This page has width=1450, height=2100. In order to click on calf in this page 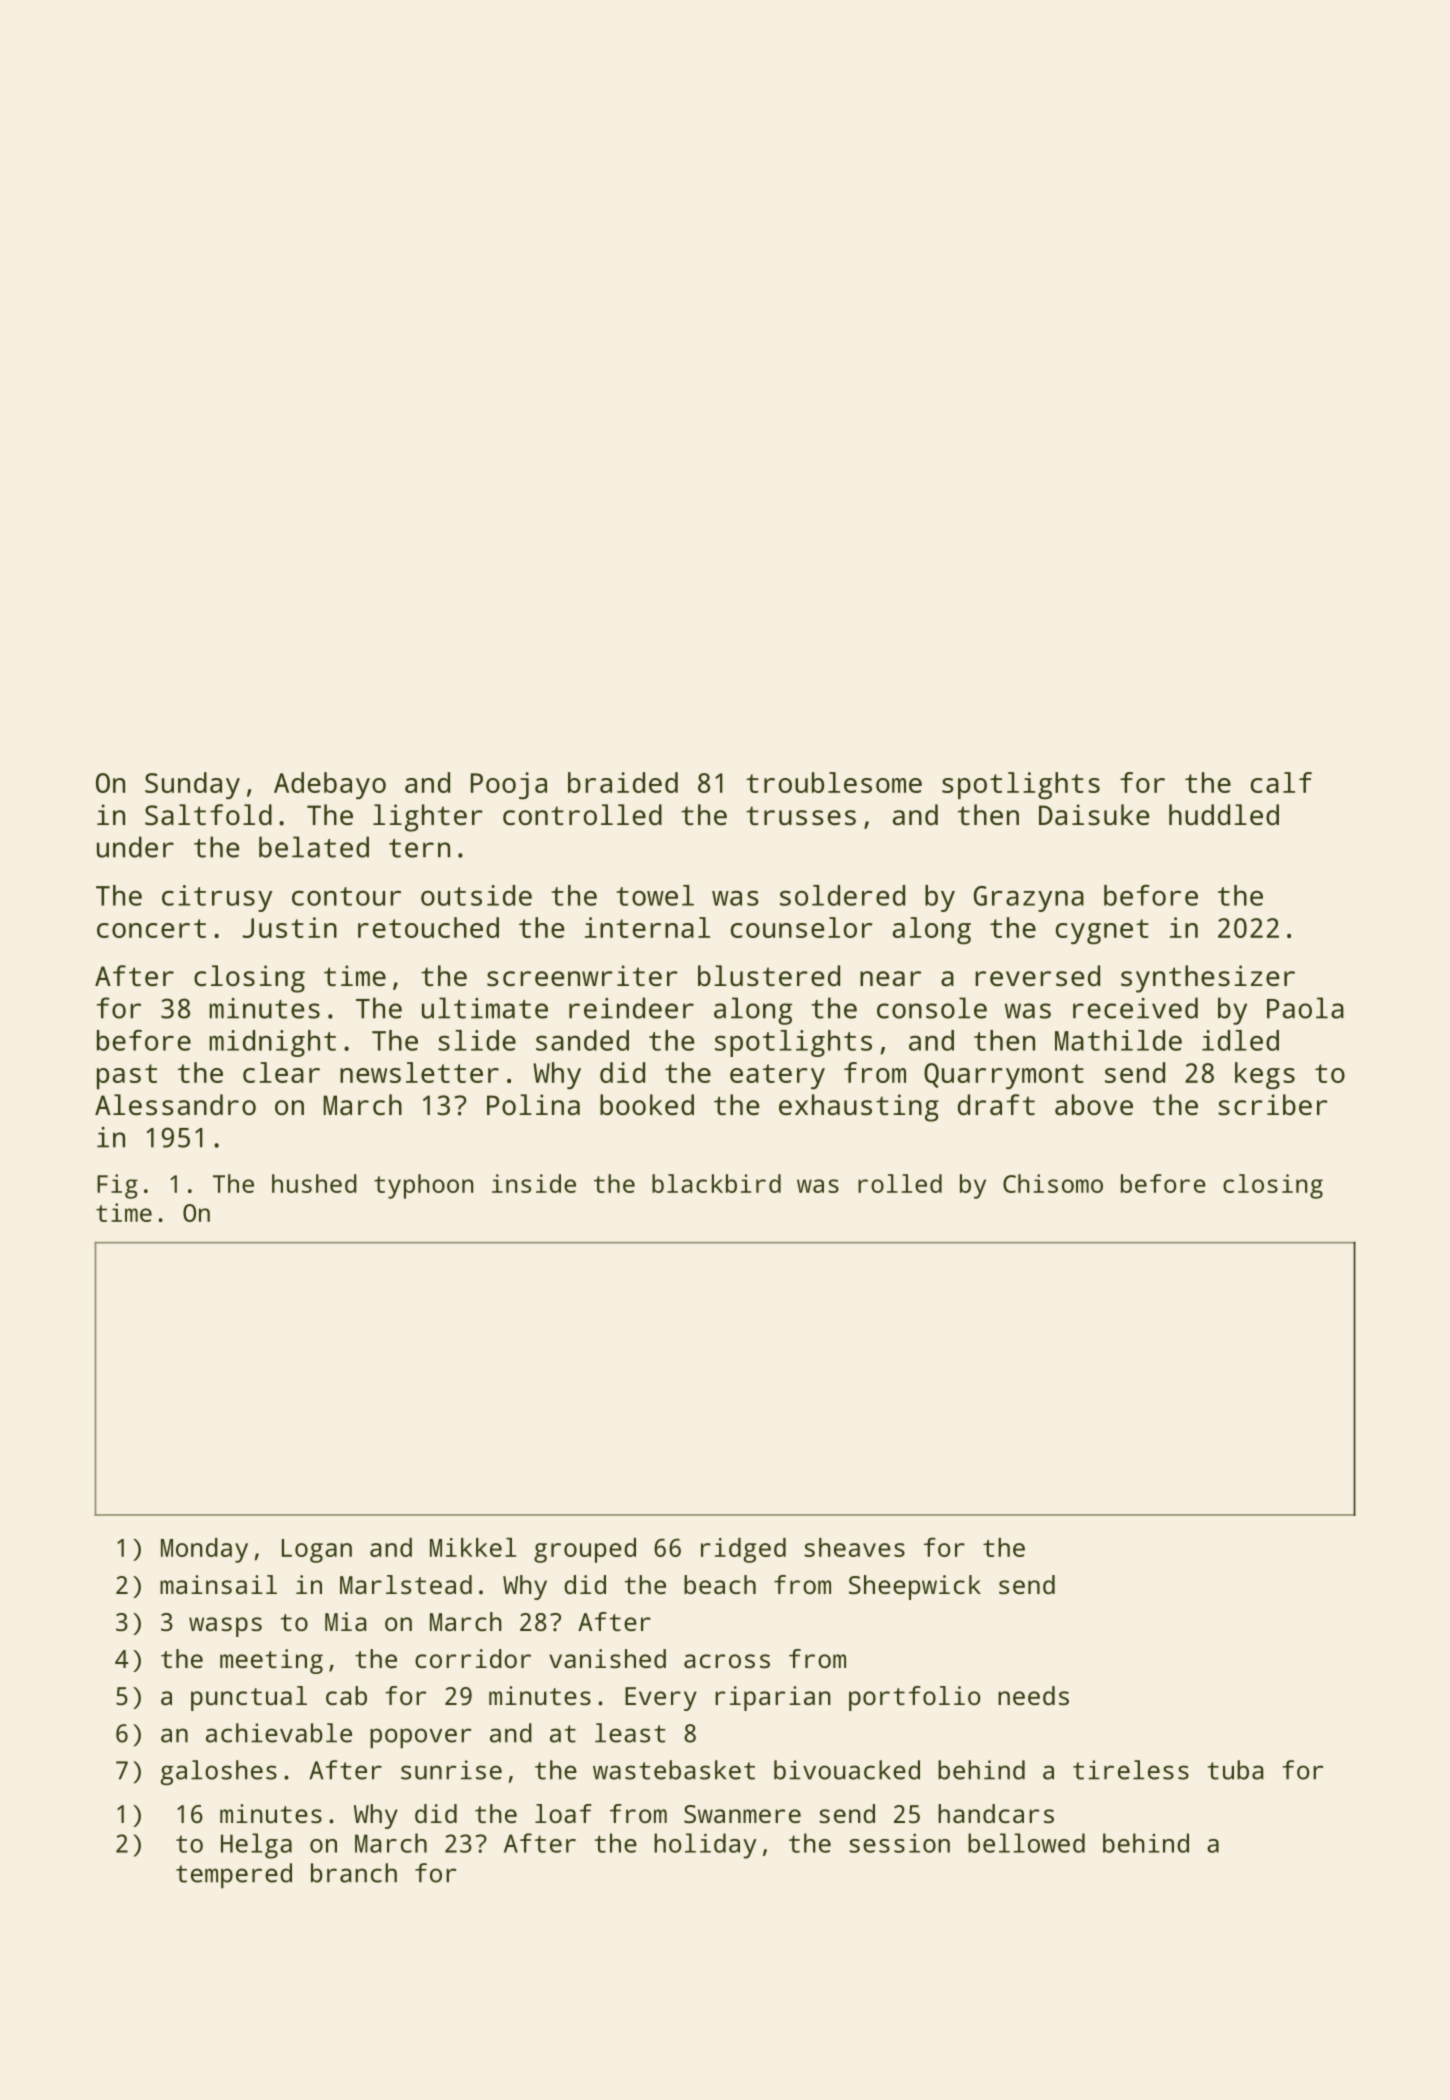, I will do `click(1281, 782)`.
